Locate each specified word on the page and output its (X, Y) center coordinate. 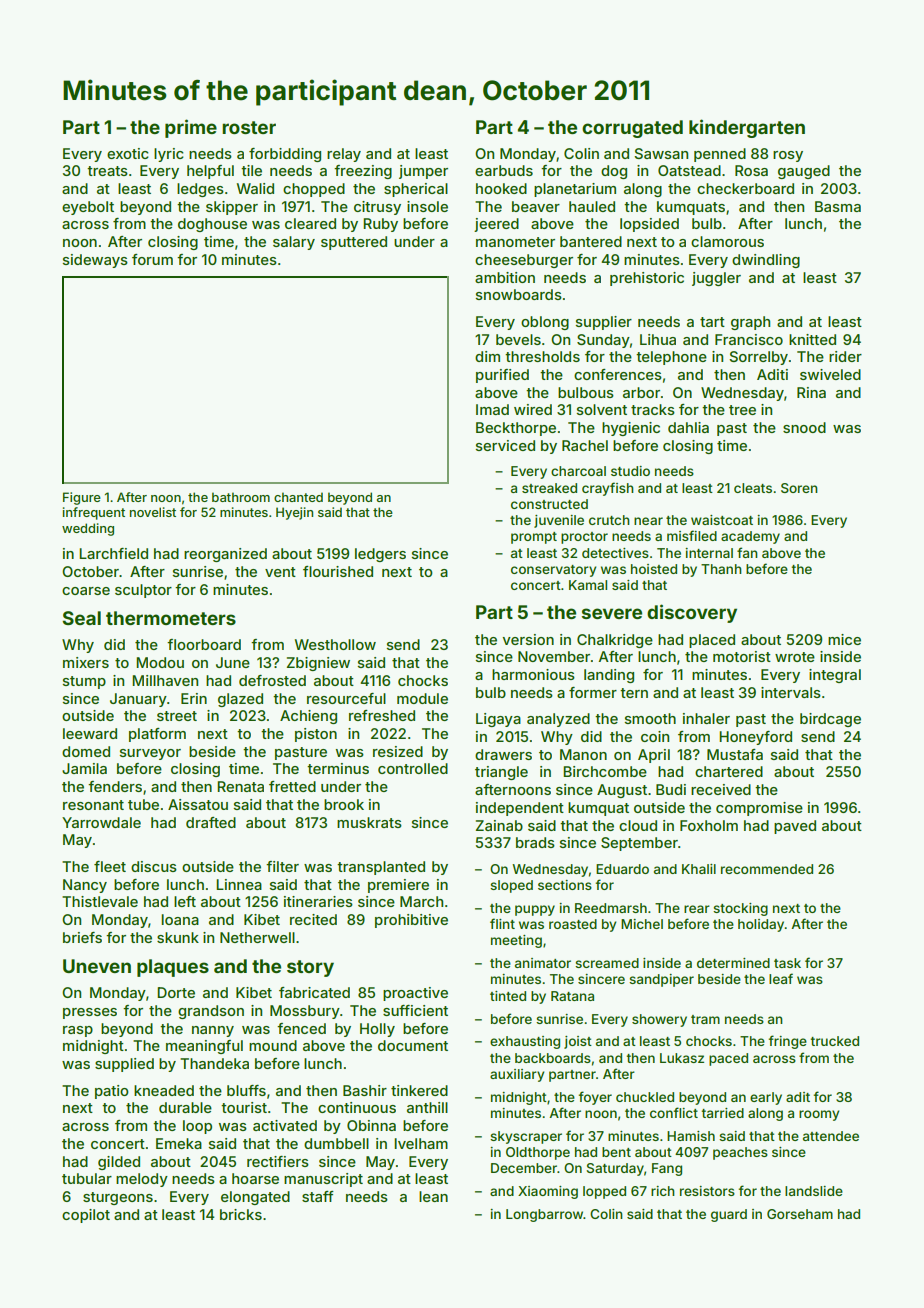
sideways (95, 261)
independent (520, 809)
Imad (492, 409)
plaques (173, 968)
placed (712, 641)
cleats (753, 488)
